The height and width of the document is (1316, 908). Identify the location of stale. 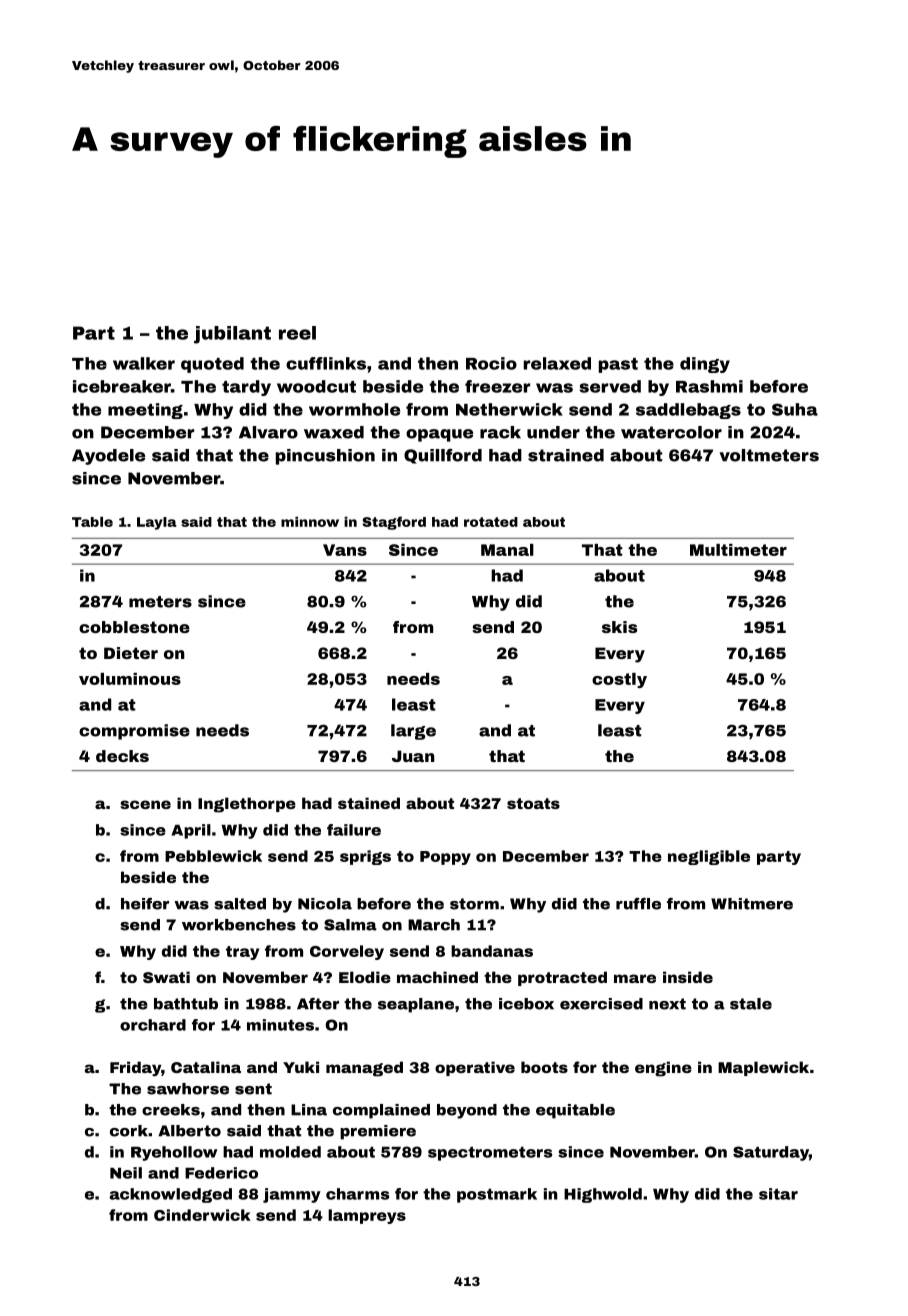
(751, 1004).
